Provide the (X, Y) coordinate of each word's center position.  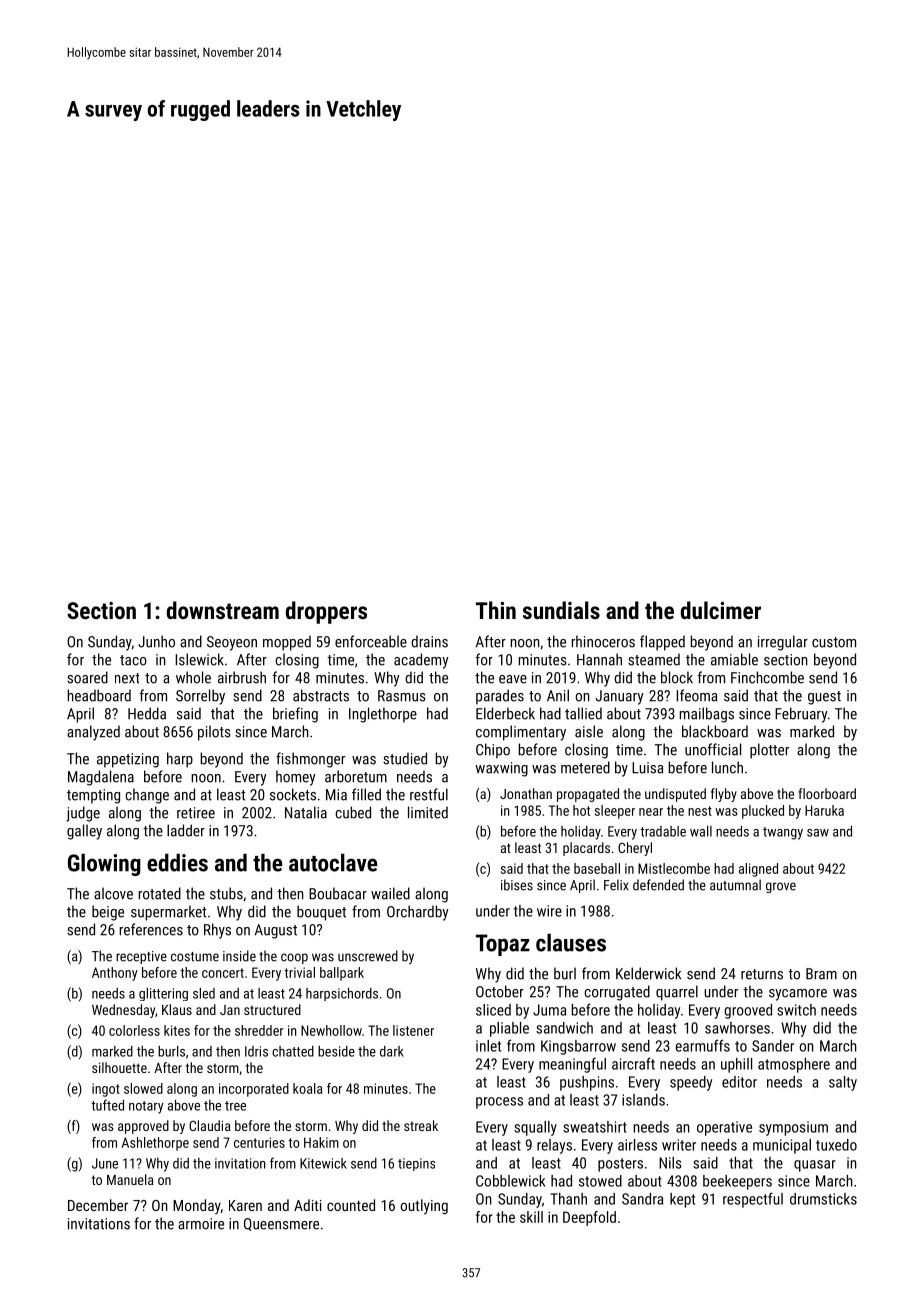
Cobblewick (510, 1181)
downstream (223, 610)
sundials (561, 610)
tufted (107, 1105)
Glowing (104, 865)
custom (834, 642)
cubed (353, 812)
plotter (769, 751)
